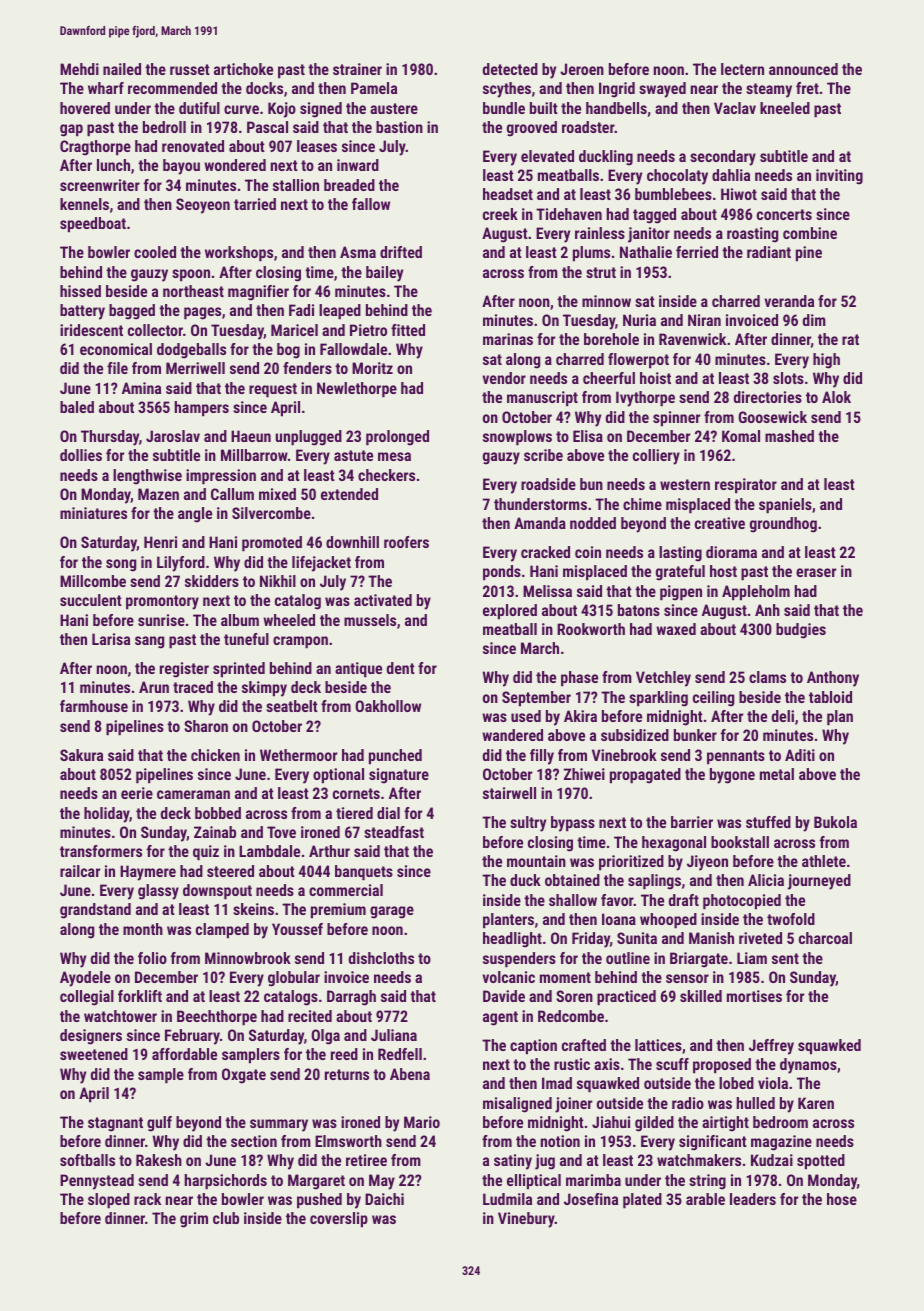 Image resolution: width=924 pixels, height=1311 pixels. I want to click on Kudzai, so click(772, 1160).
